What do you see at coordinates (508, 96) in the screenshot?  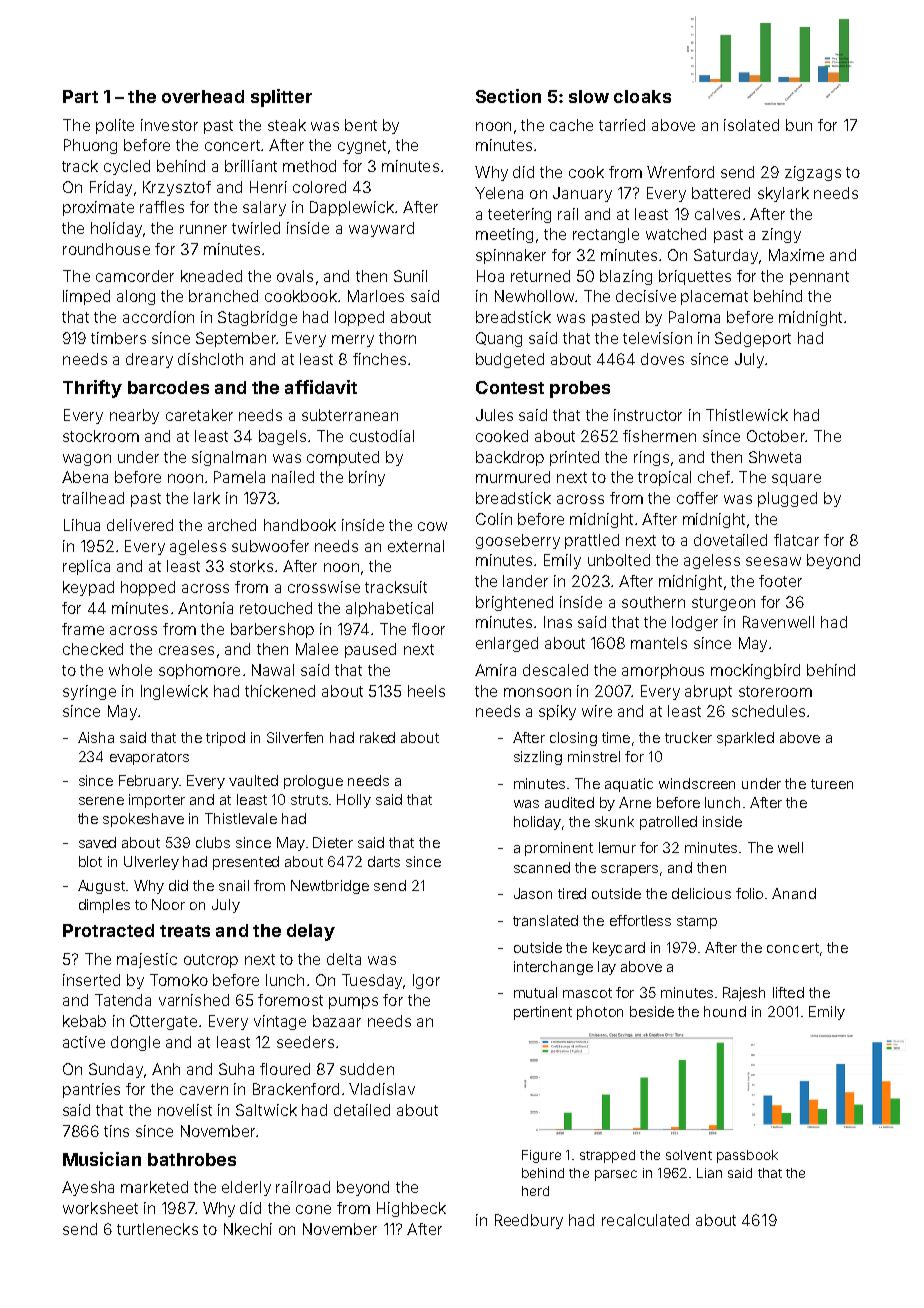 I see `Section` at bounding box center [508, 96].
